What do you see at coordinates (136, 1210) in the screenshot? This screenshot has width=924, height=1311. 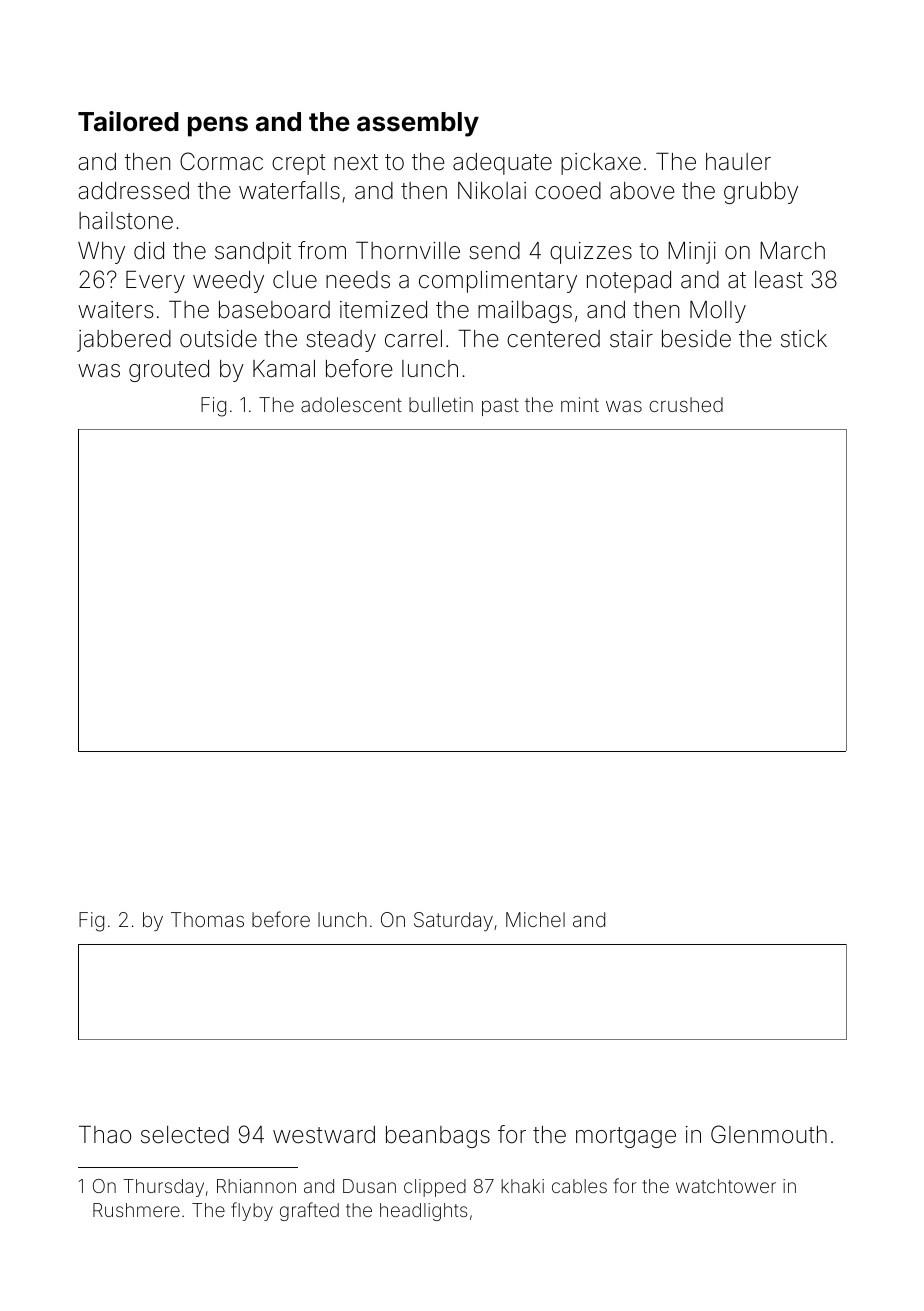 I see `Rushmere` at bounding box center [136, 1210].
